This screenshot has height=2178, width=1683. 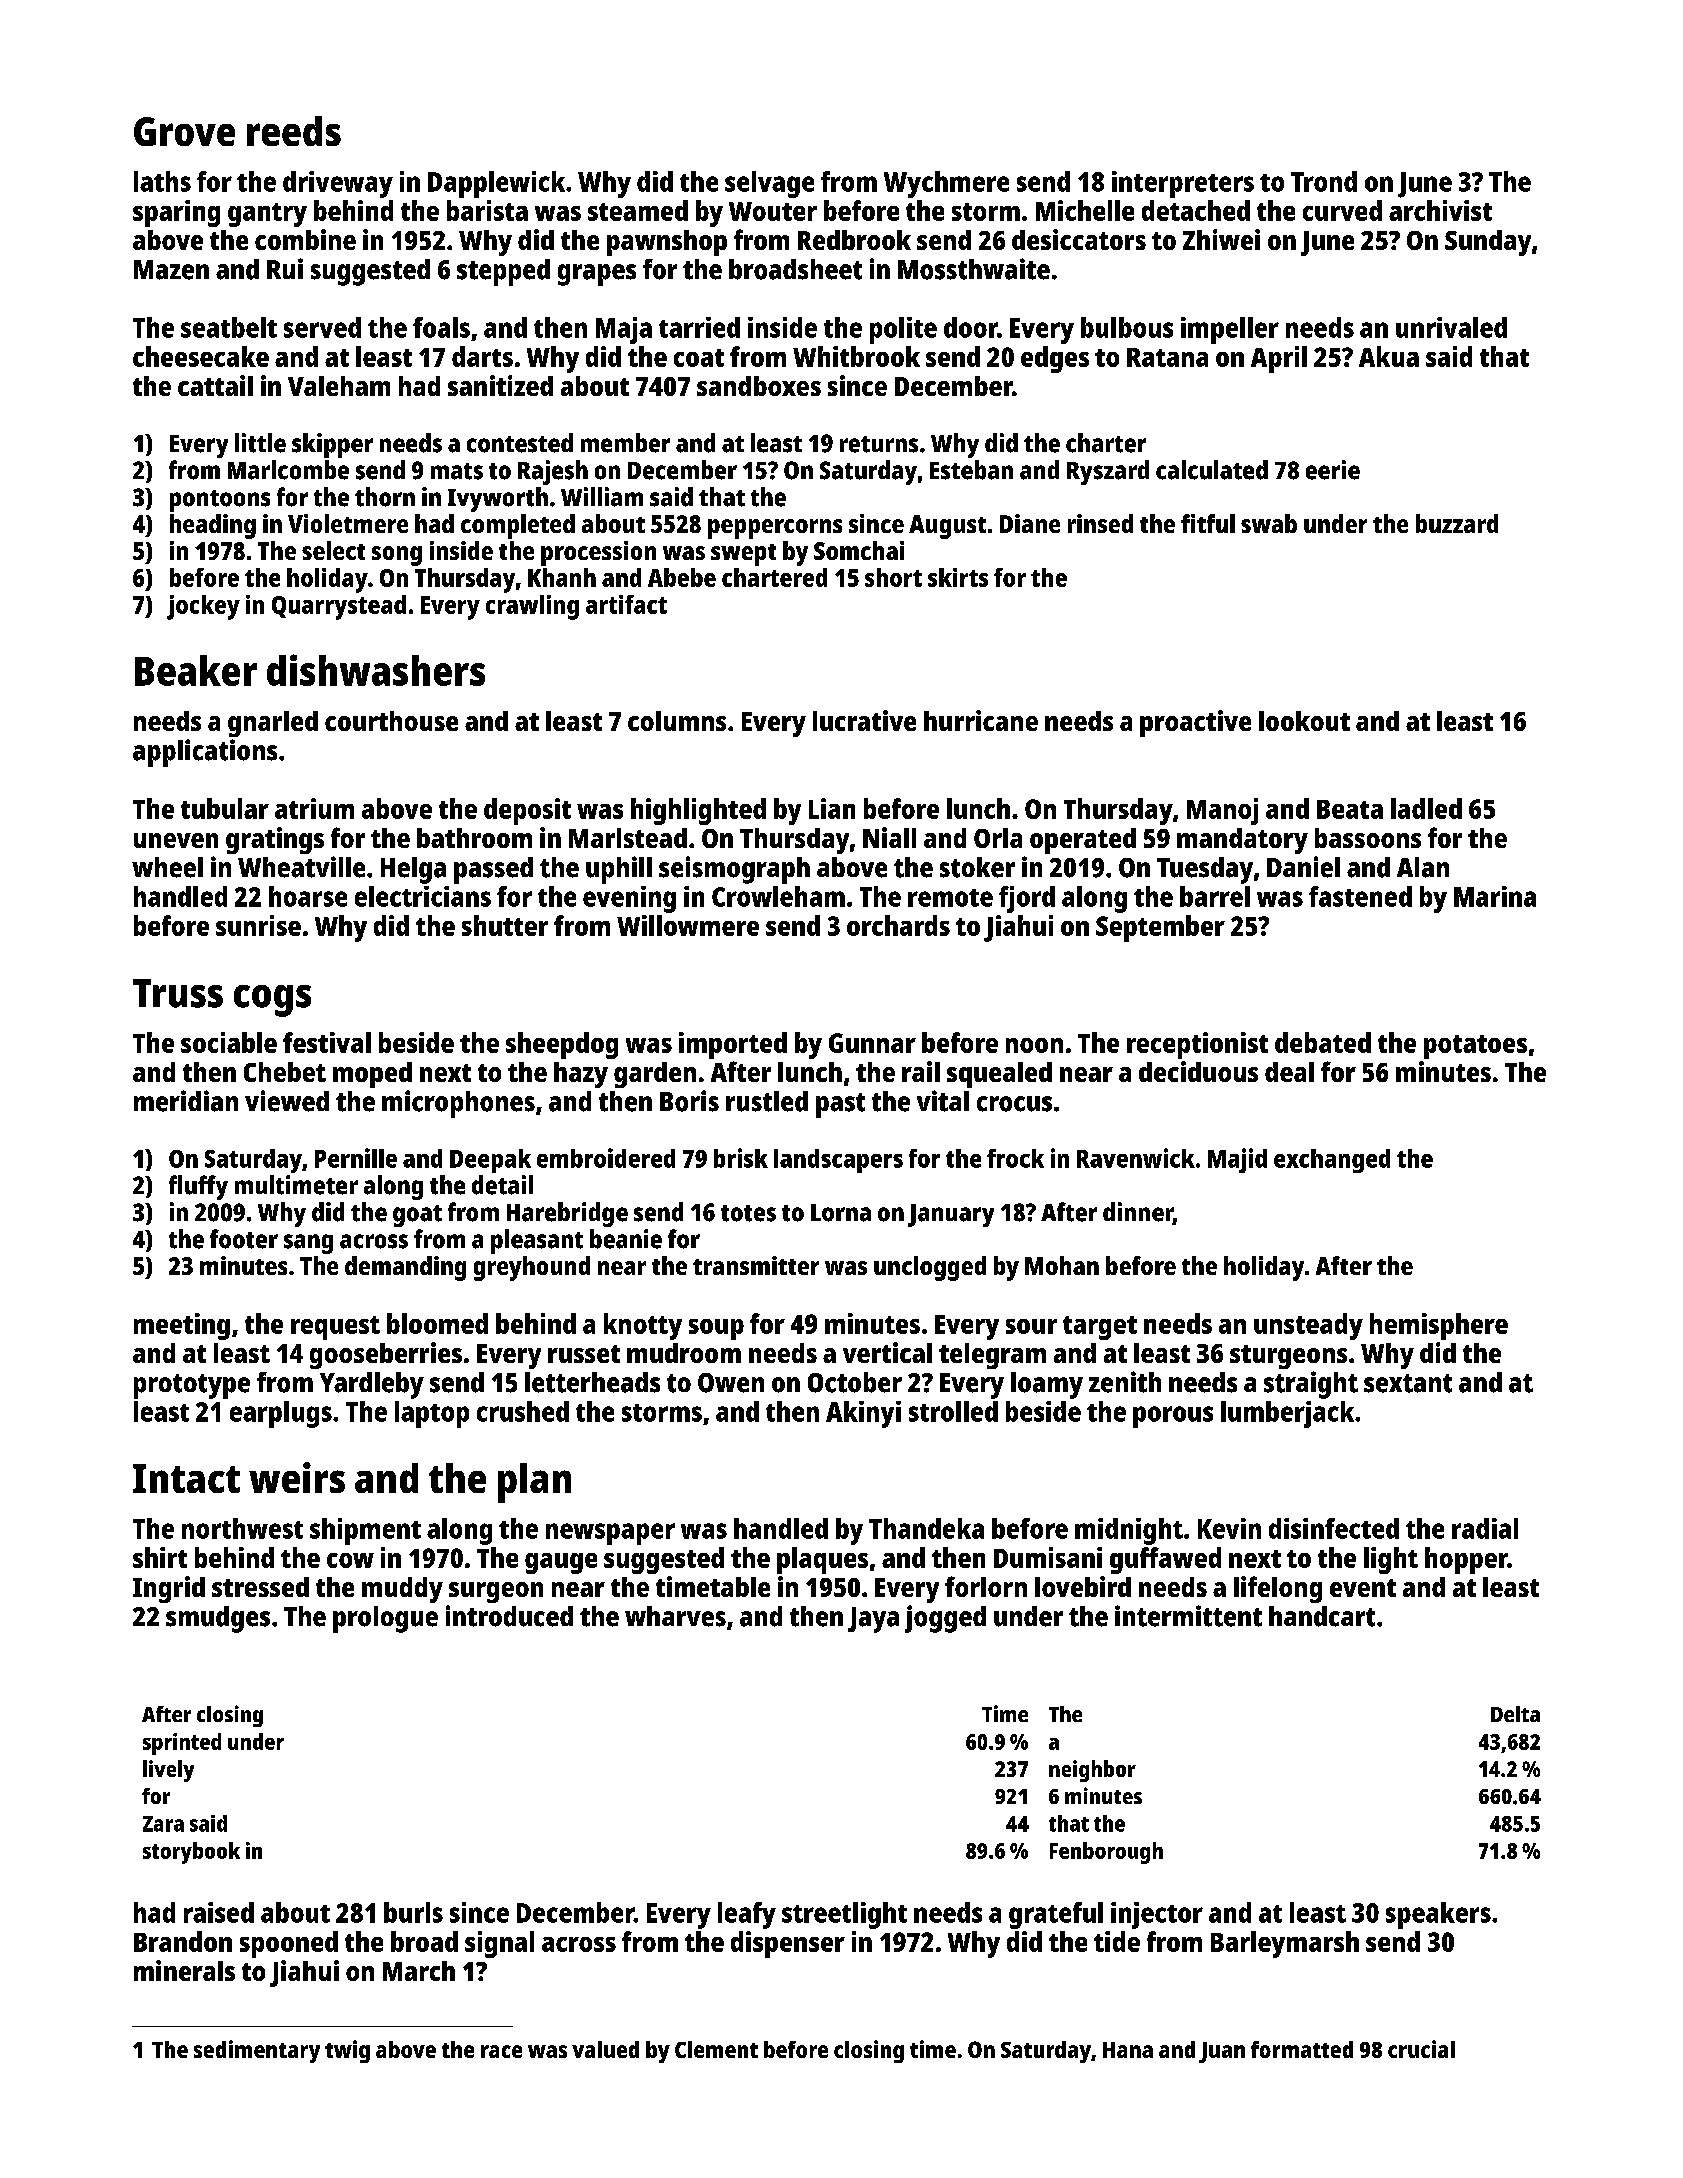 What do you see at coordinates (1092, 1771) in the screenshot?
I see `neighbor` at bounding box center [1092, 1771].
